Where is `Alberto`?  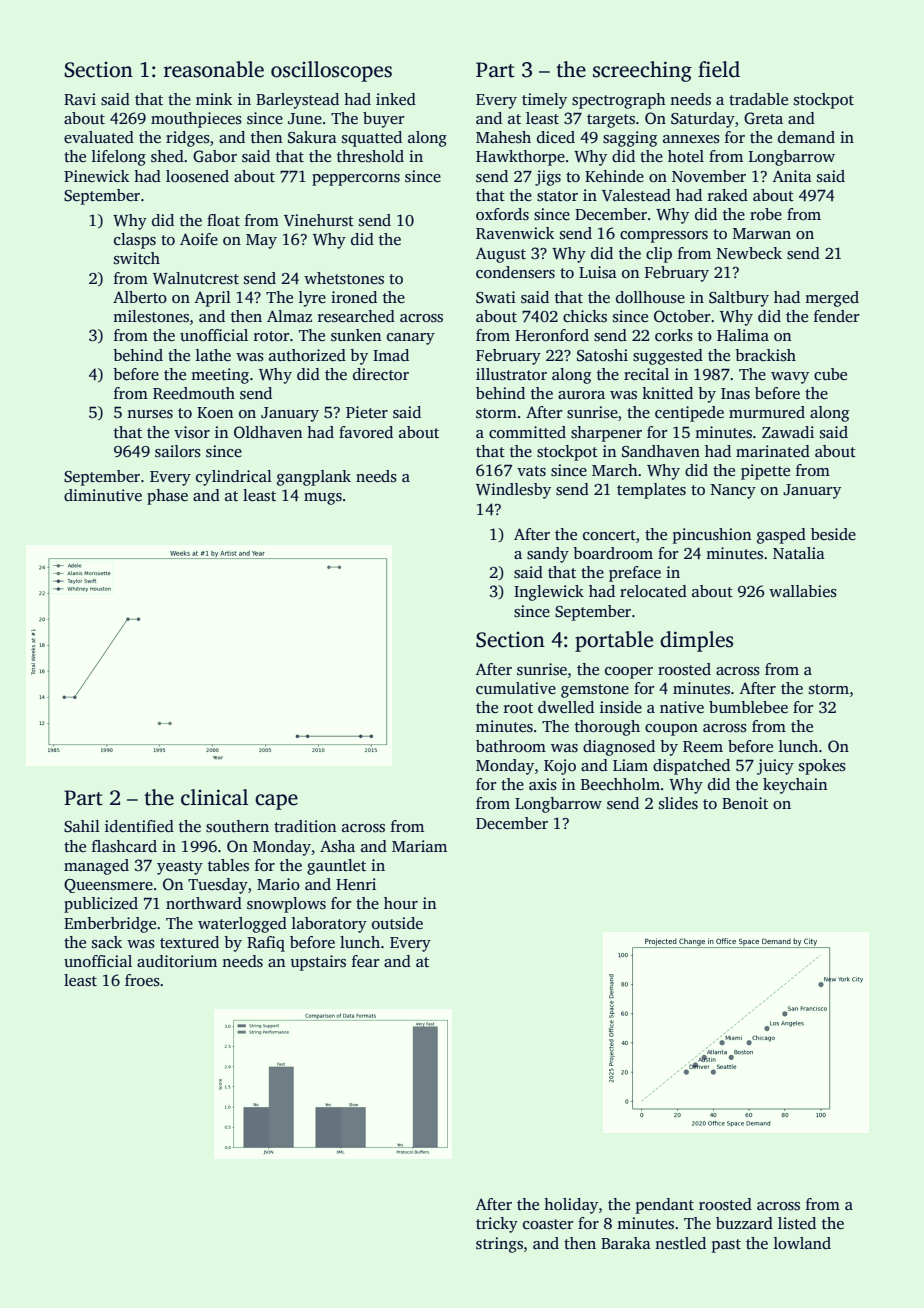
Alberto is located at coordinates (140, 297).
